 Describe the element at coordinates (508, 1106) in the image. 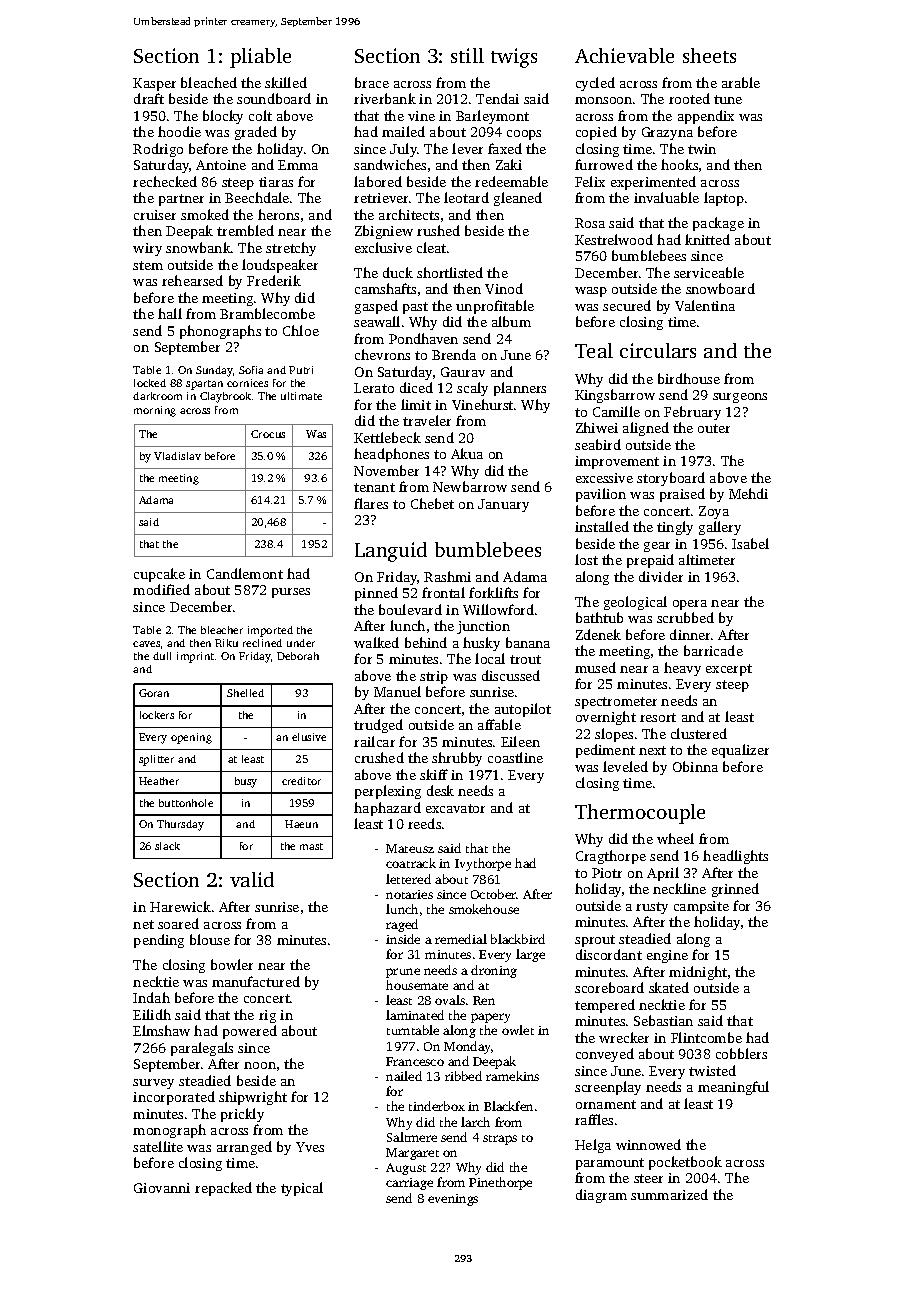

I see `Blackfen` at that location.
